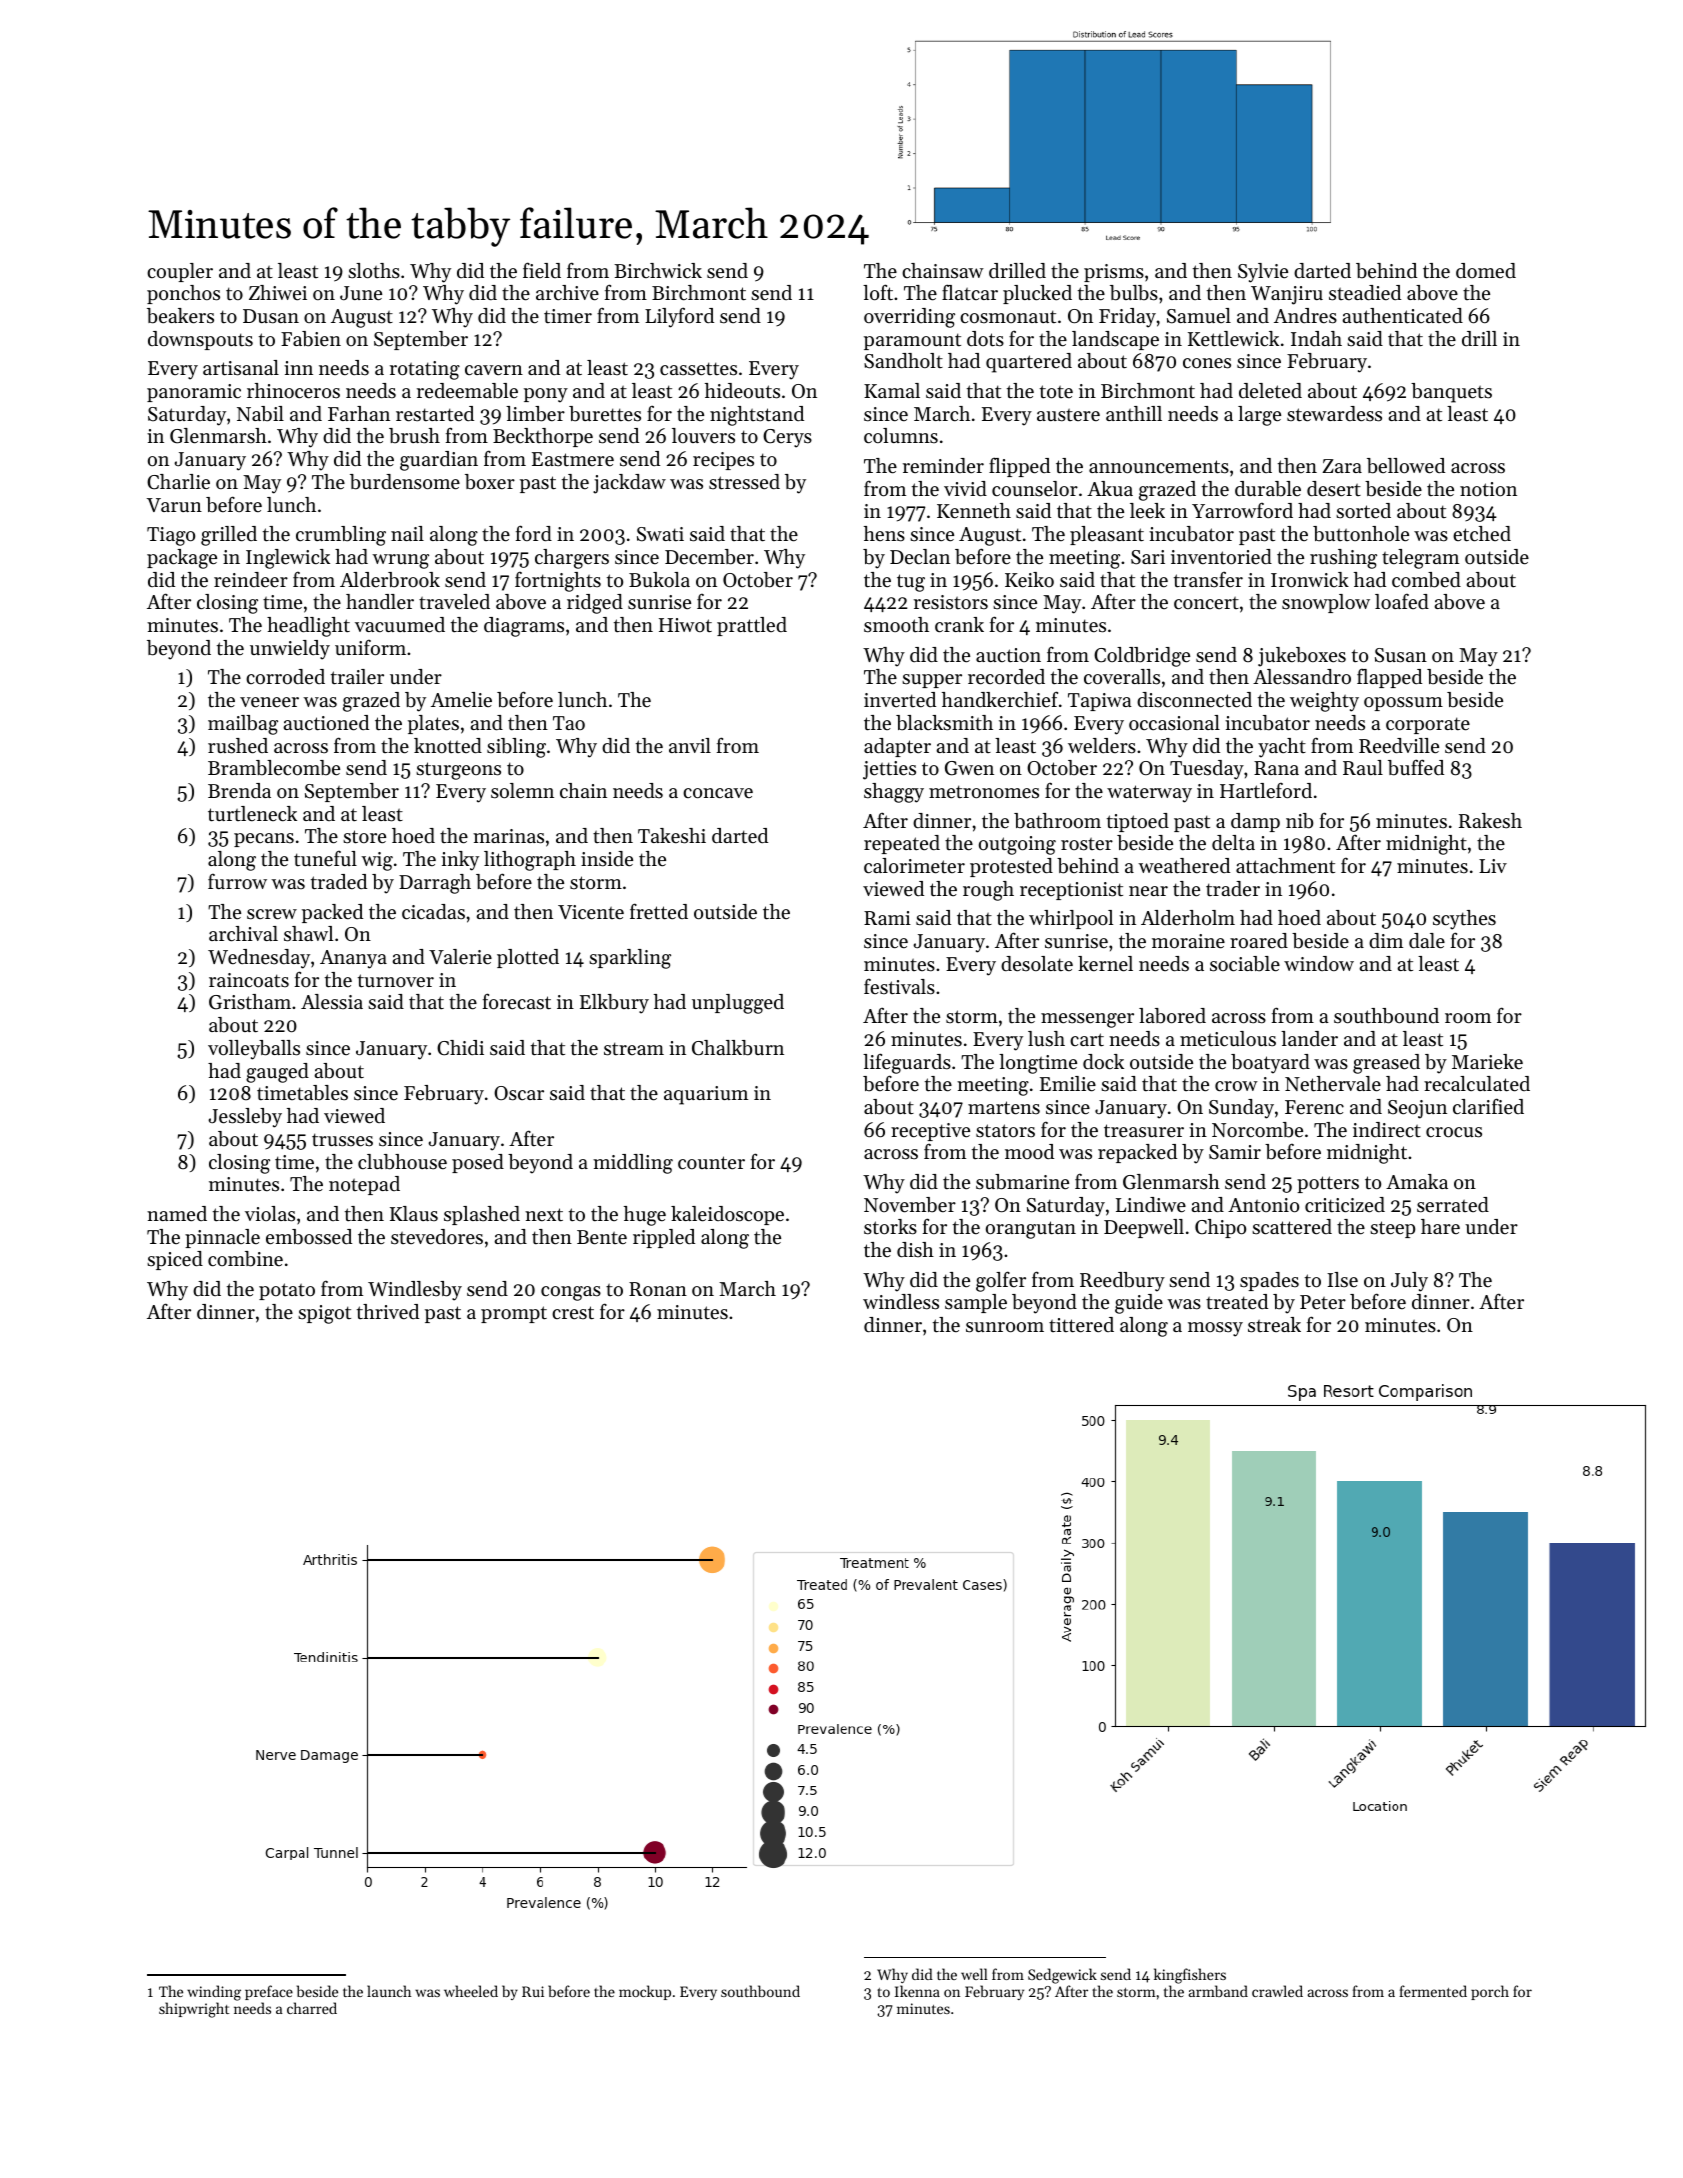  I want to click on outgoing, so click(1017, 845).
